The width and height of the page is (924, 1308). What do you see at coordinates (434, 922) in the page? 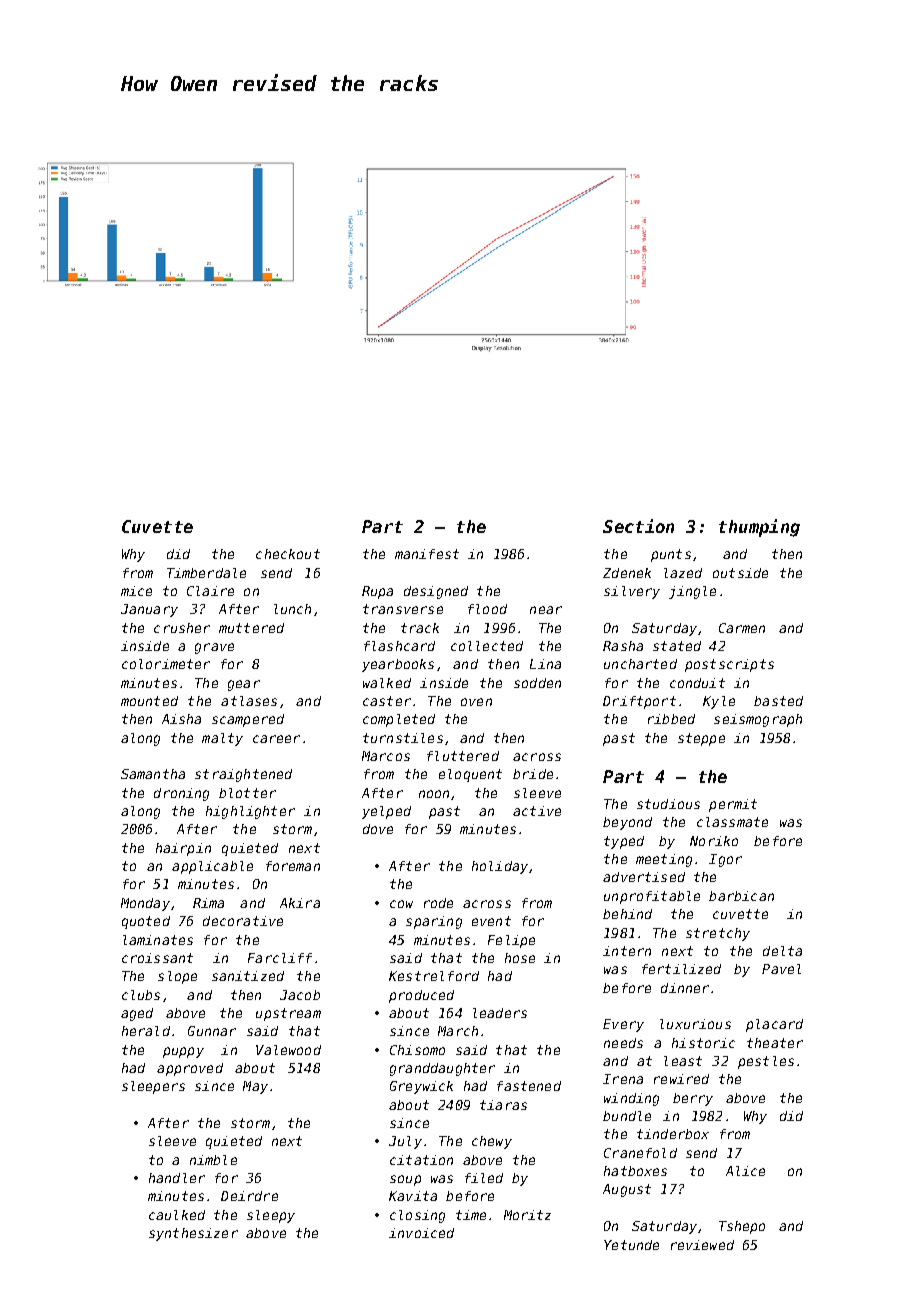
I see `sparing` at bounding box center [434, 922].
